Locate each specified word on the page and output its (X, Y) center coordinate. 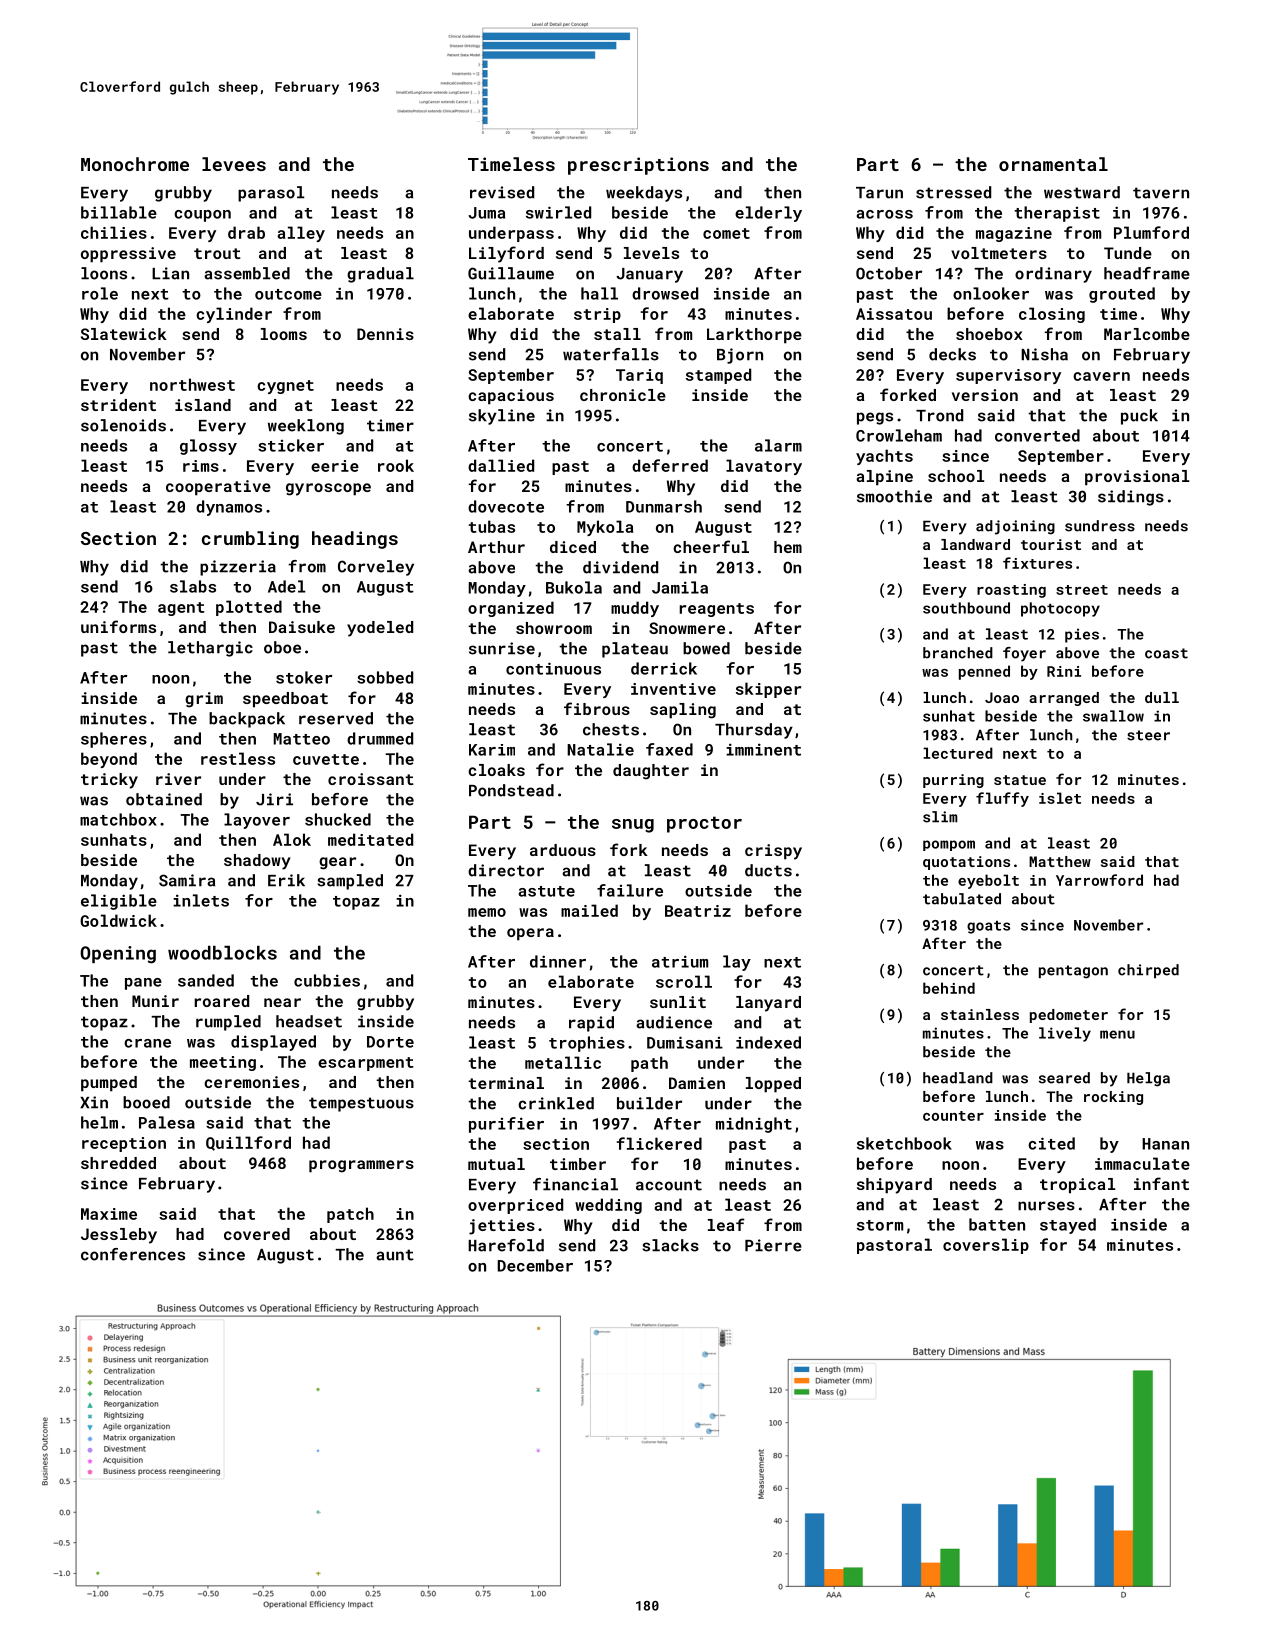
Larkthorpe (754, 336)
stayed (1068, 1226)
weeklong (306, 427)
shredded (118, 1163)
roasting (1011, 591)
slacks (670, 1245)
